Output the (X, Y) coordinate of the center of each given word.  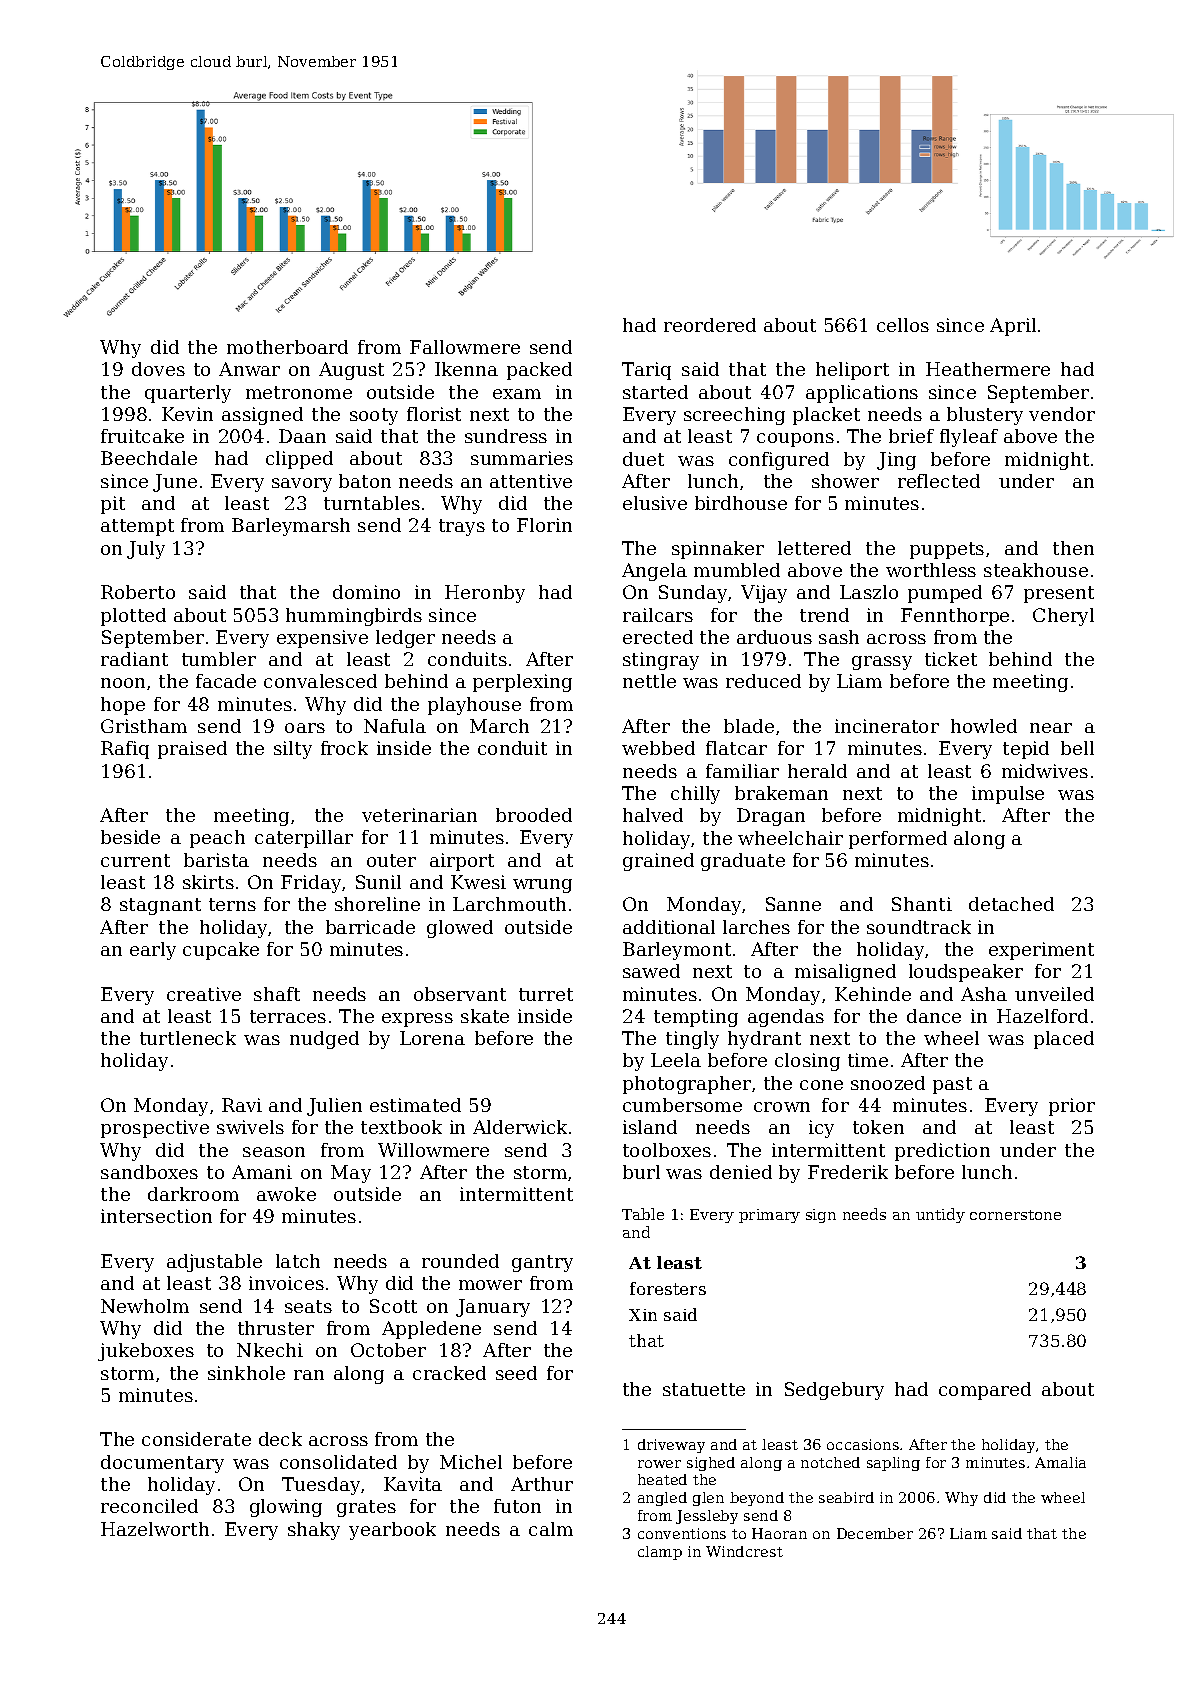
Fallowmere (465, 347)
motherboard (287, 347)
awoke (286, 1194)
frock (344, 748)
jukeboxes (146, 1352)
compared (985, 1391)
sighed (711, 1464)
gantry (542, 1263)
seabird (846, 1497)
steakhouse (1036, 570)
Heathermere (988, 369)
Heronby (485, 594)
